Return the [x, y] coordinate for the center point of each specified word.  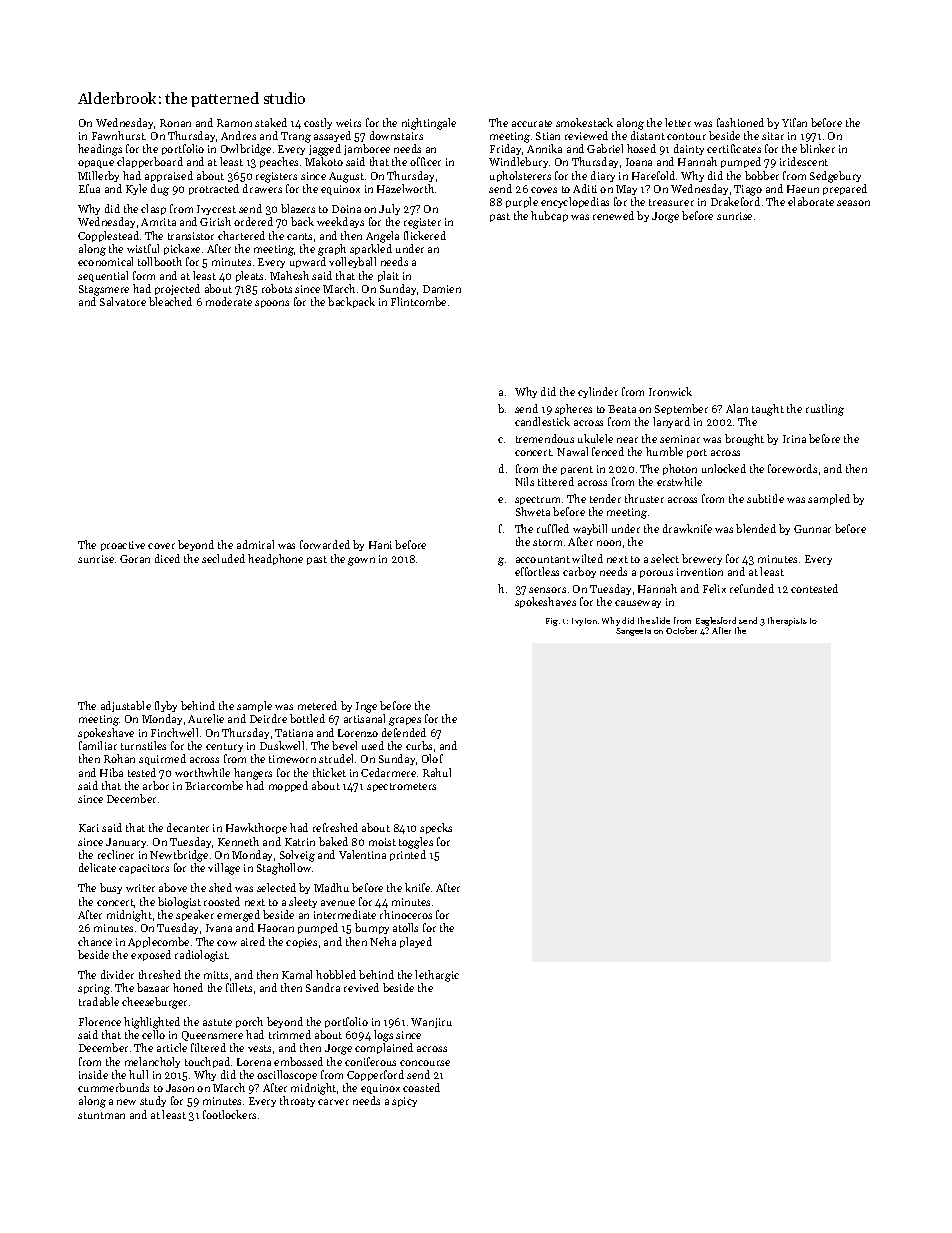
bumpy [372, 928]
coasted [421, 1087]
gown [361, 561]
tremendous [545, 438]
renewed [613, 215]
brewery [702, 559]
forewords [792, 468]
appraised [169, 176]
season [853, 203]
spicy [404, 1102]
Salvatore [123, 301]
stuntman [101, 1115]
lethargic [437, 976]
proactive [123, 546]
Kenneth [238, 841]
